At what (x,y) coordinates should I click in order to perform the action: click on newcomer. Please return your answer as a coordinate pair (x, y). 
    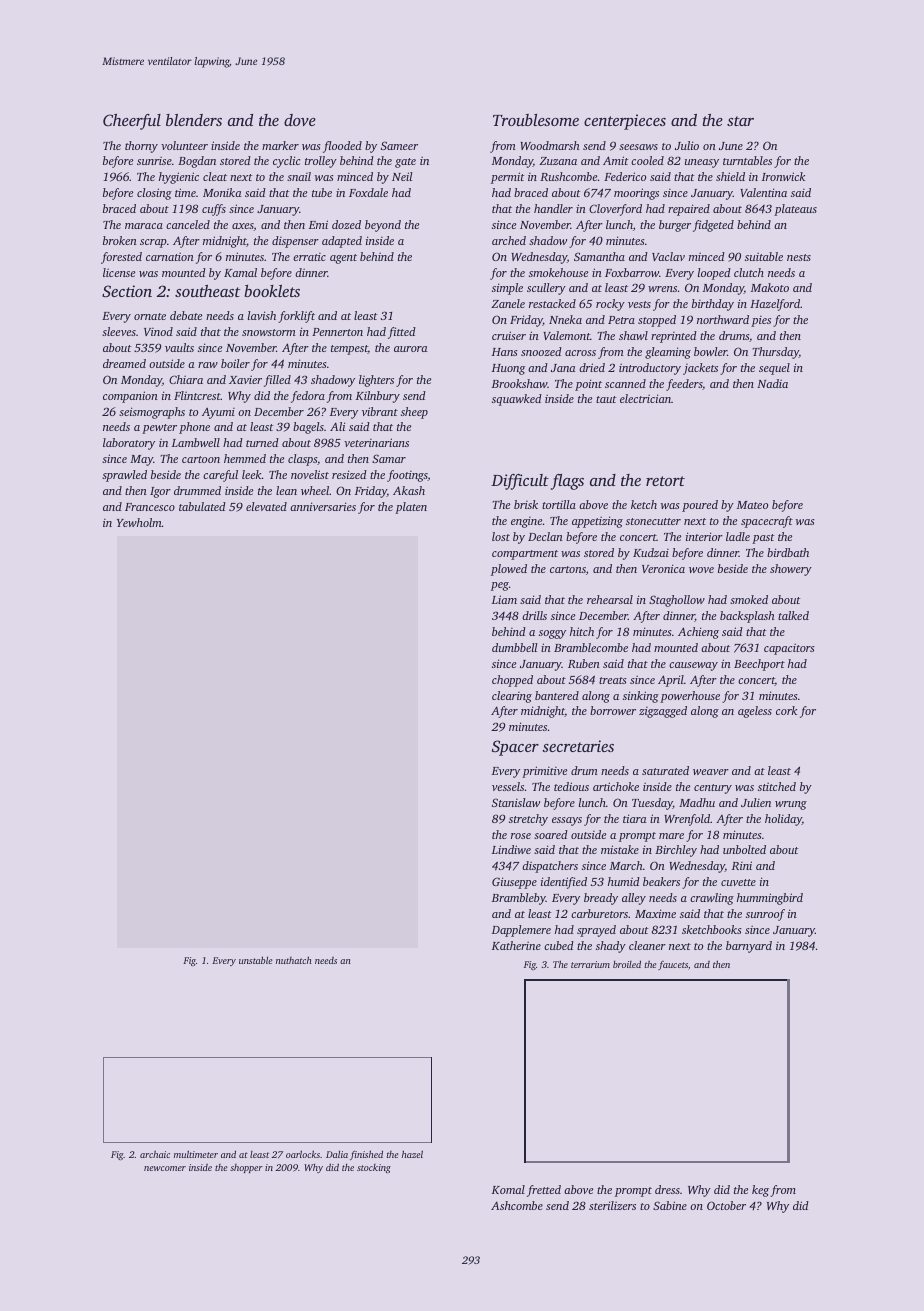
    Looking at the image, I should click on (165, 1168).
